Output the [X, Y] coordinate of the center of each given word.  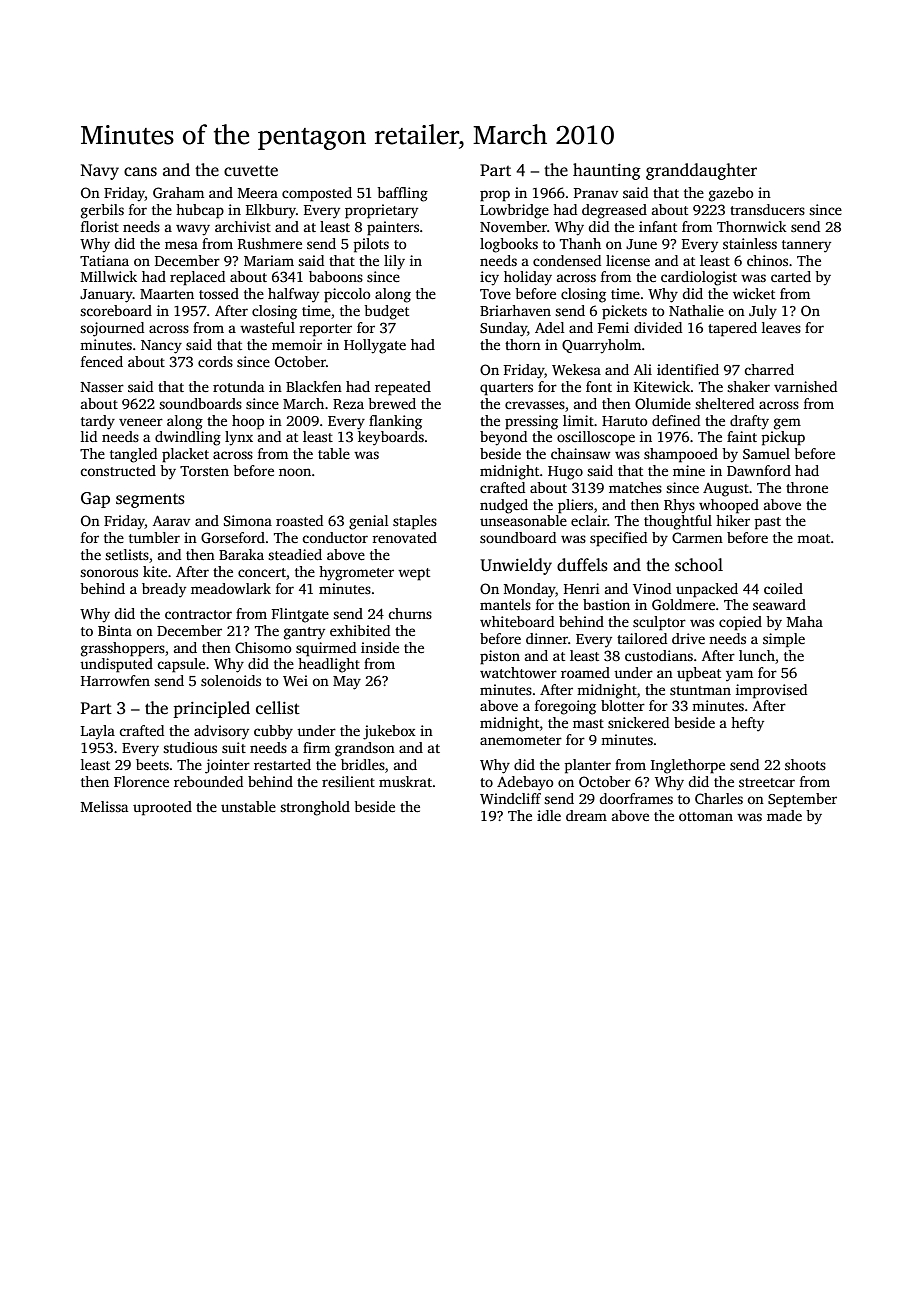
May [347, 683]
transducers [767, 209]
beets [152, 764]
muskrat [405, 781]
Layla [98, 732]
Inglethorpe [688, 766]
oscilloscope [596, 438]
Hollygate [375, 346]
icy [489, 278]
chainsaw [580, 453]
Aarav [171, 521]
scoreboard [116, 310]
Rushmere [270, 243]
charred [769, 369]
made [784, 815]
